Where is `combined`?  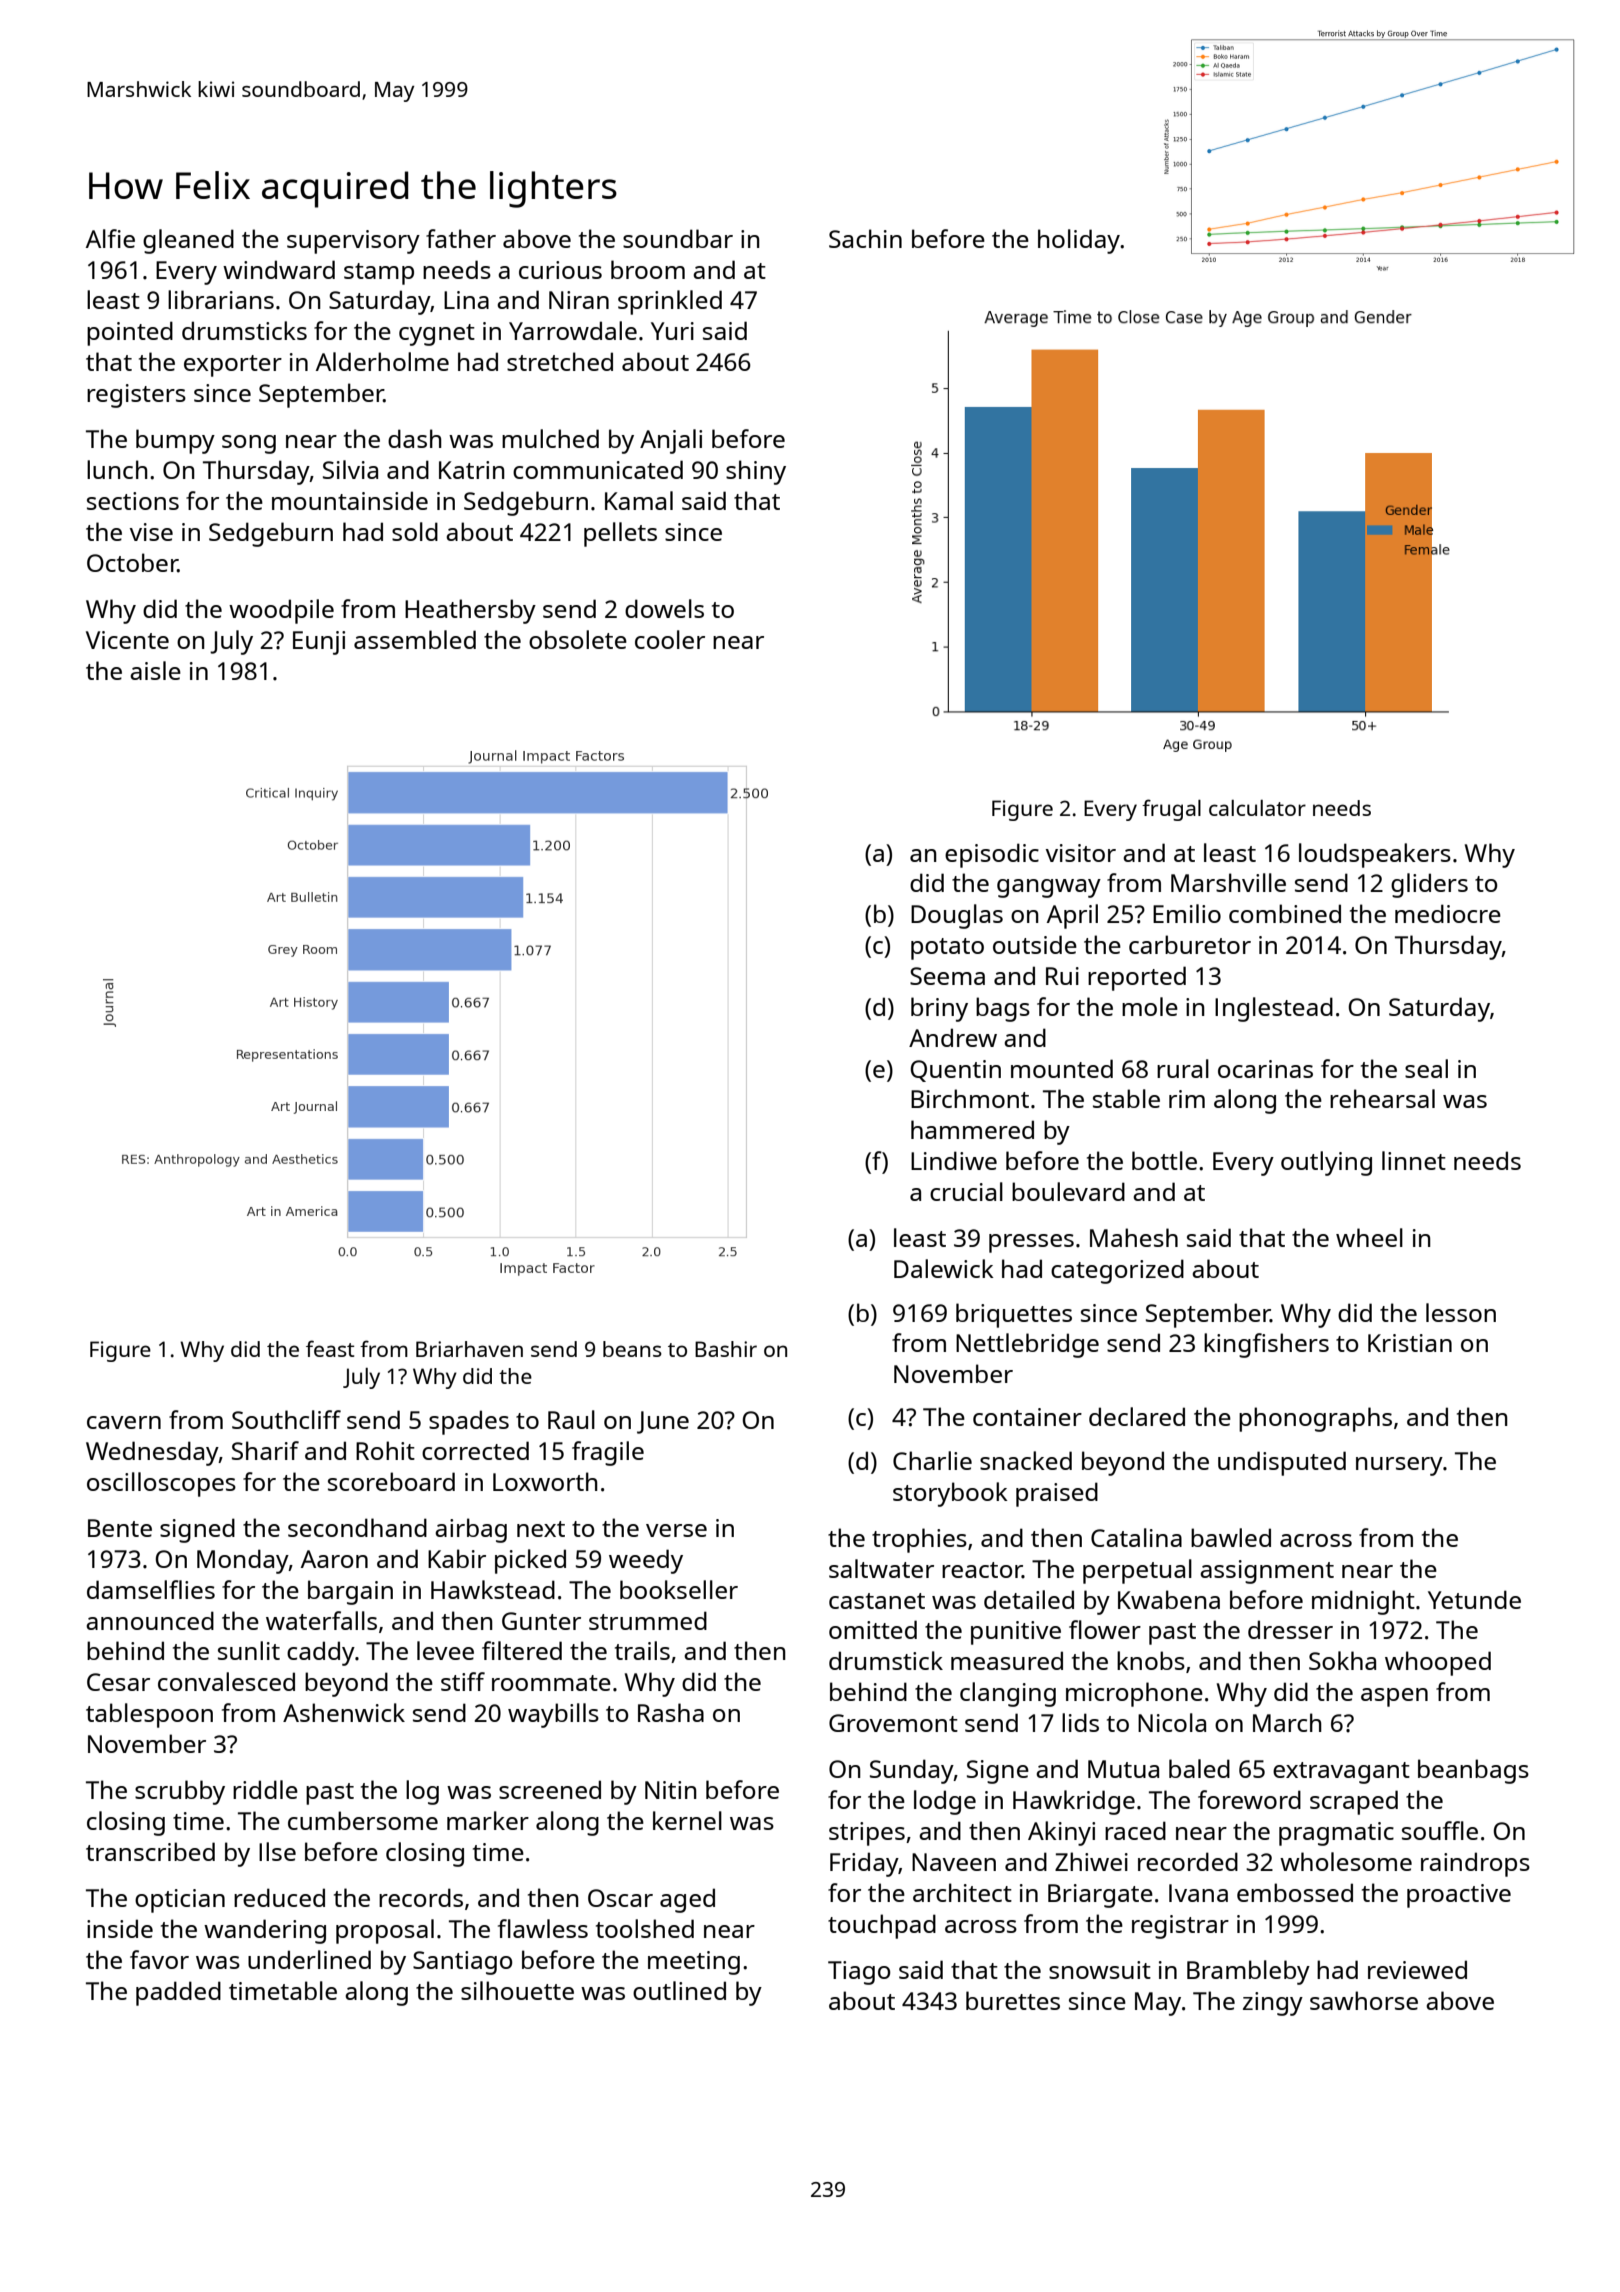 combined is located at coordinates (1285, 913).
